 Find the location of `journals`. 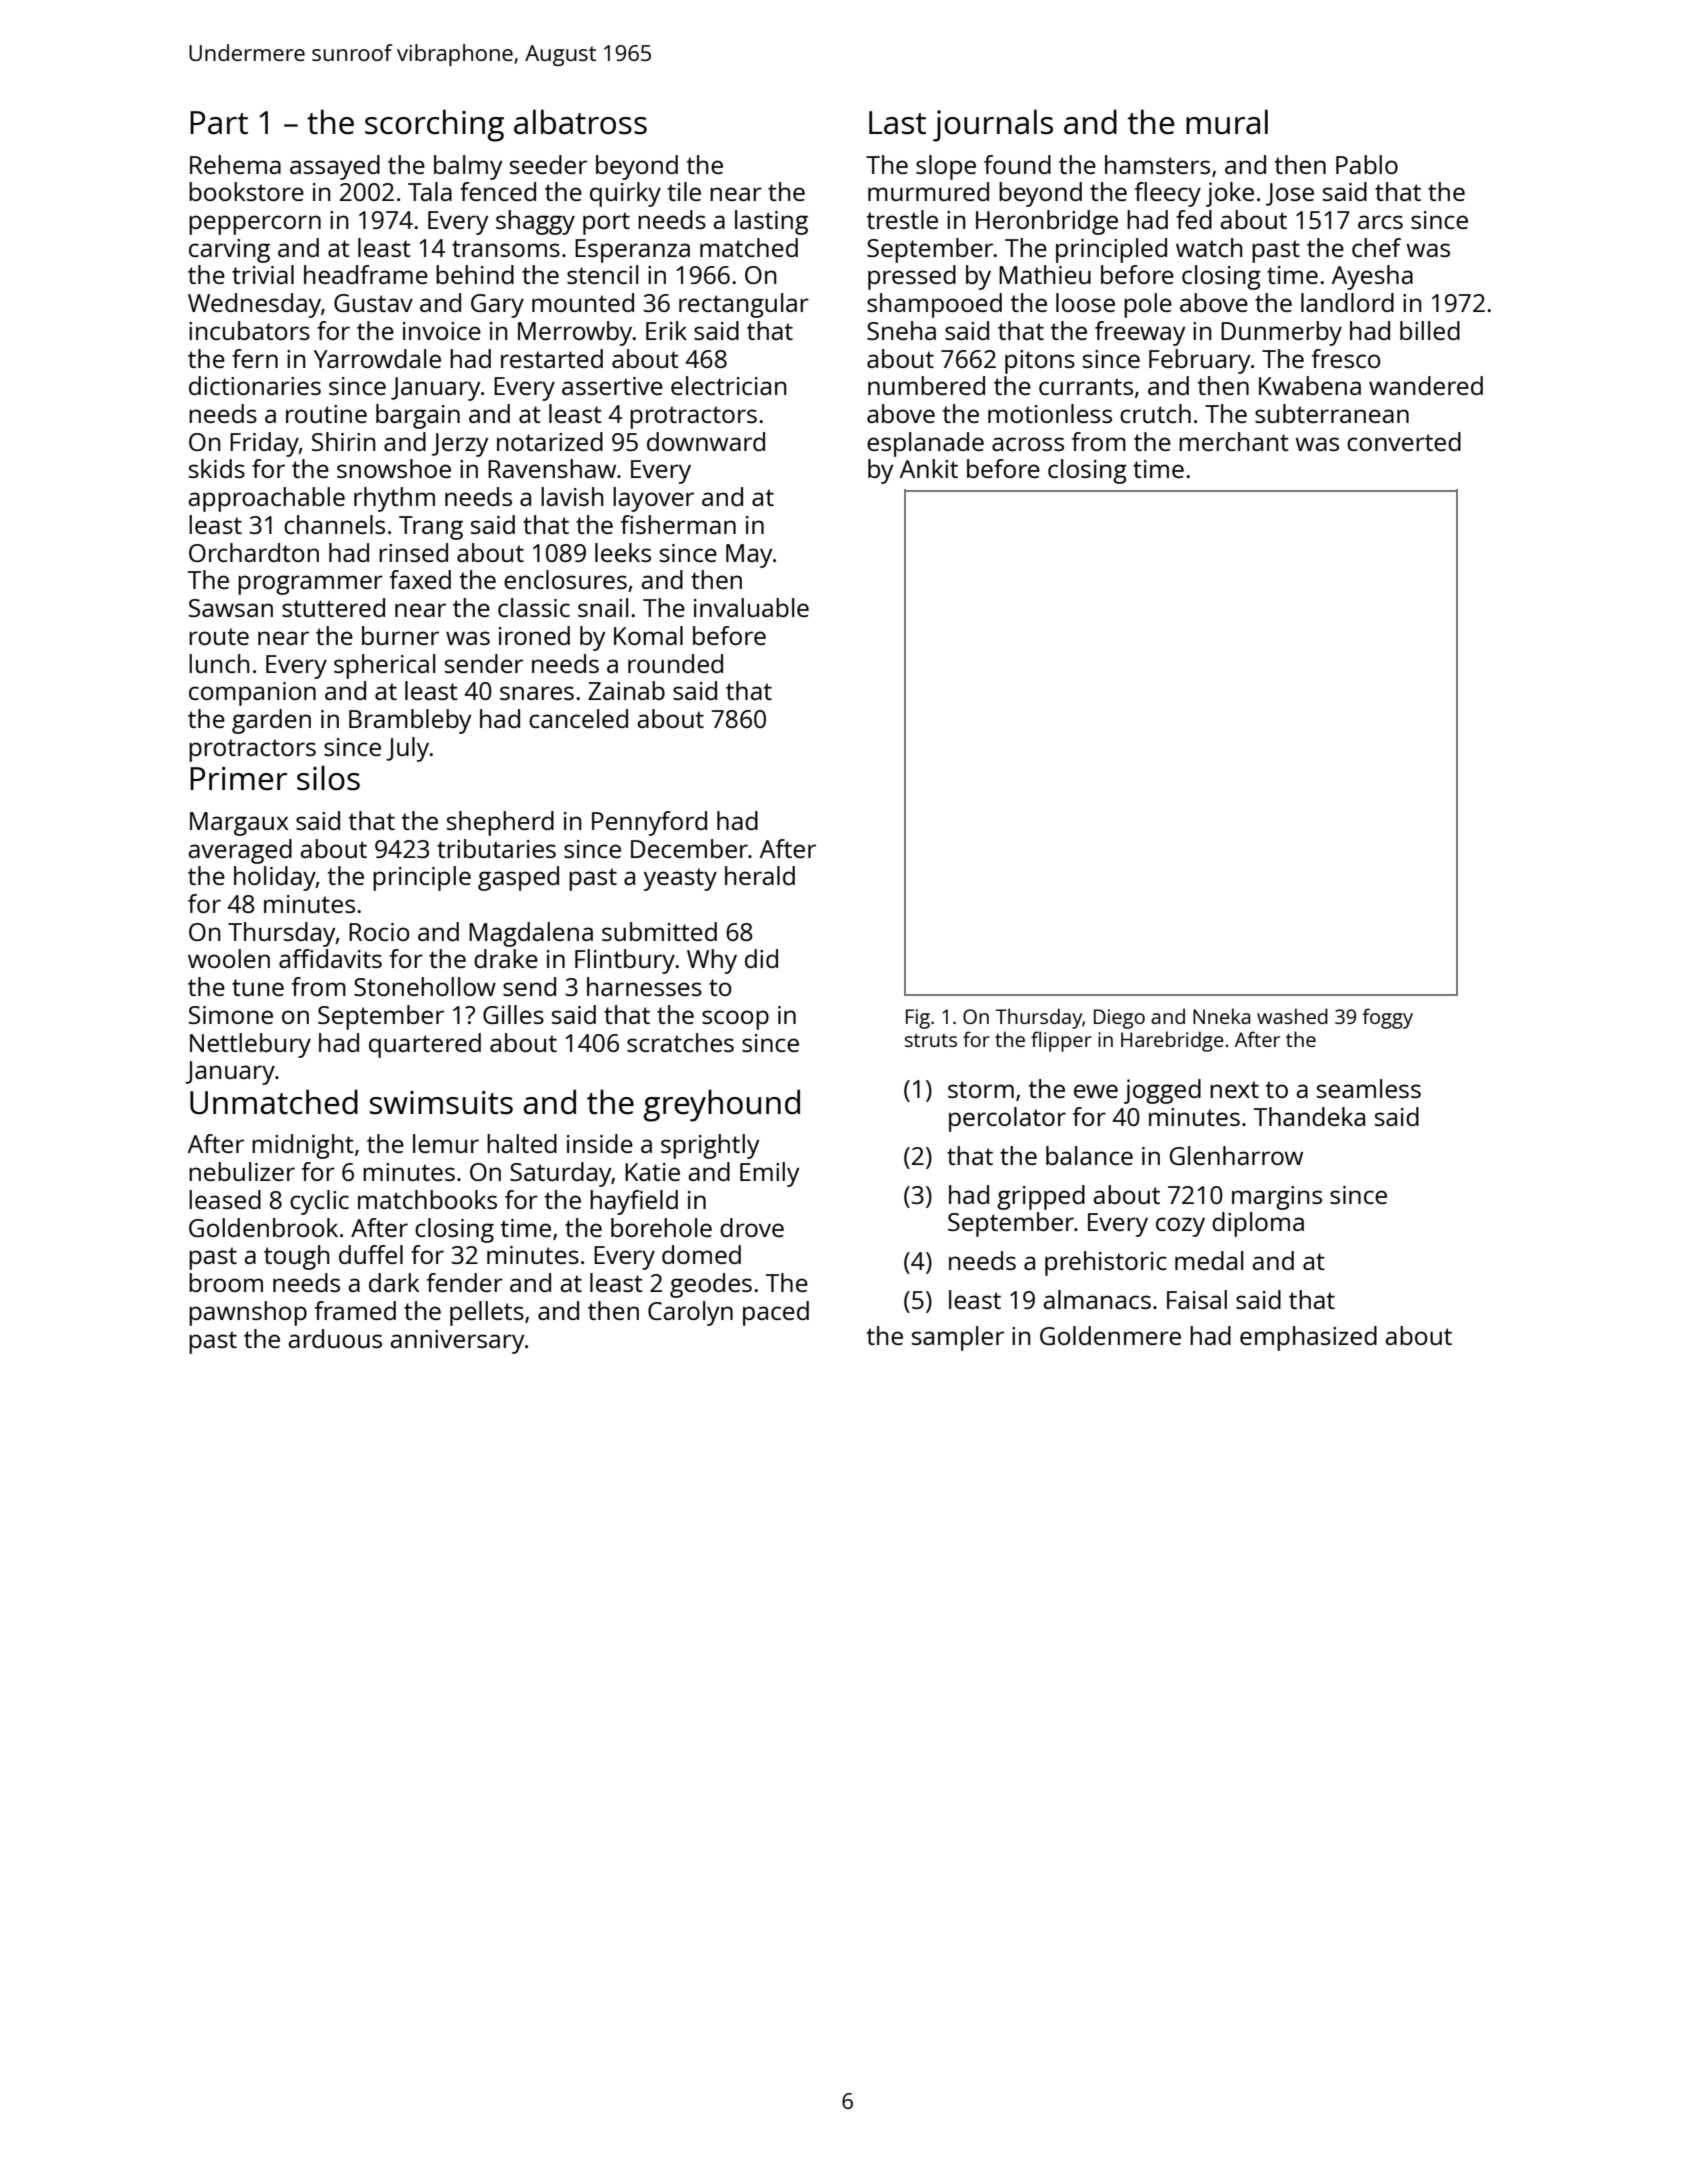

journals is located at coordinates (993, 125).
